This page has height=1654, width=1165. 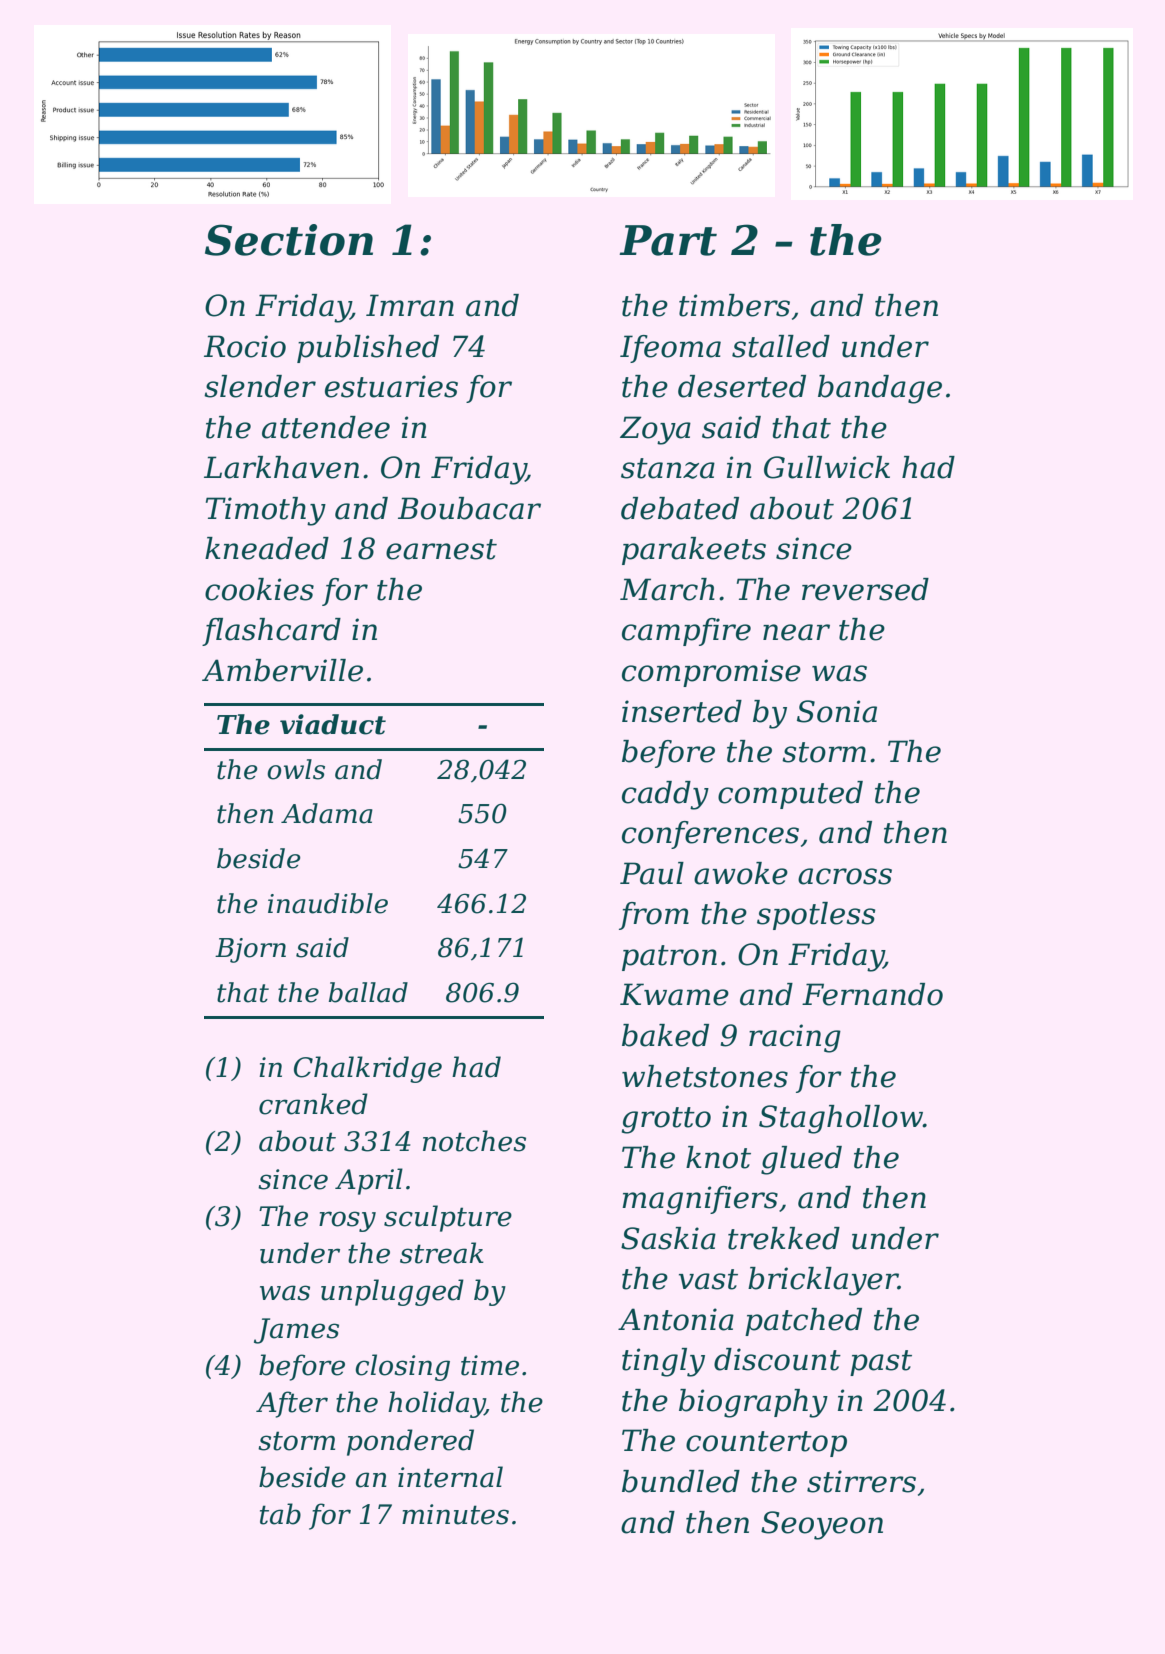 I want to click on tab, so click(x=280, y=1514).
